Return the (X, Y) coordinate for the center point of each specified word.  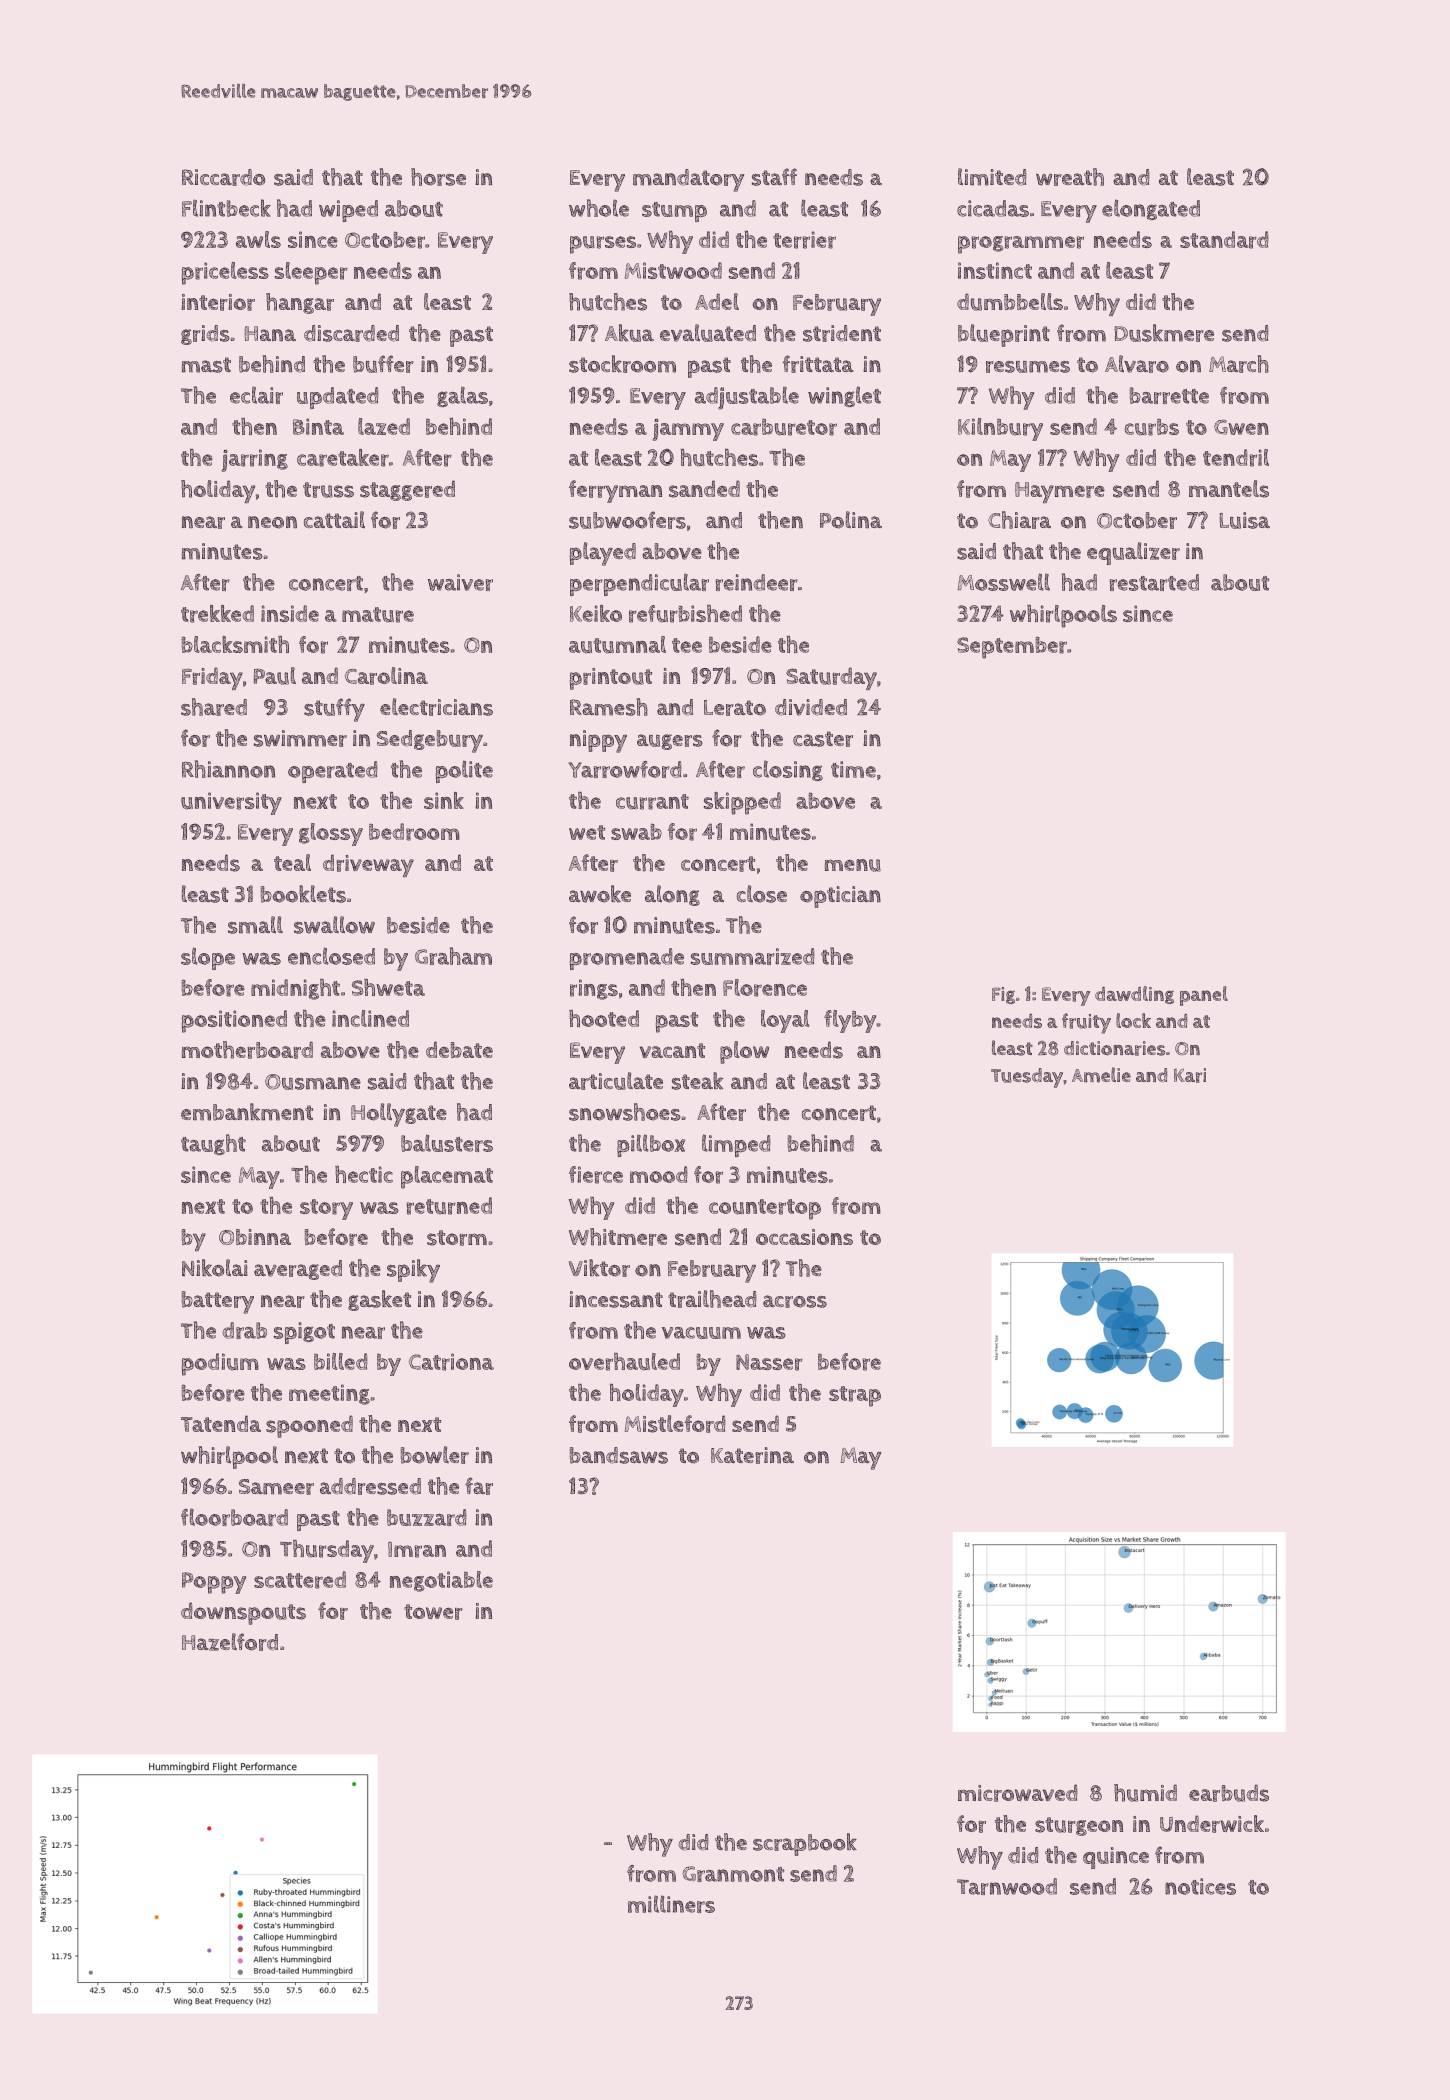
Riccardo (223, 177)
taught (213, 1144)
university (231, 803)
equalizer (1133, 553)
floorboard (234, 1517)
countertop (765, 1209)
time (853, 769)
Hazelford (230, 1642)
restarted (1154, 582)
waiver (460, 582)
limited (992, 177)
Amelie (1101, 1075)
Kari (1190, 1075)
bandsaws (618, 1455)
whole (599, 208)
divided (811, 707)
